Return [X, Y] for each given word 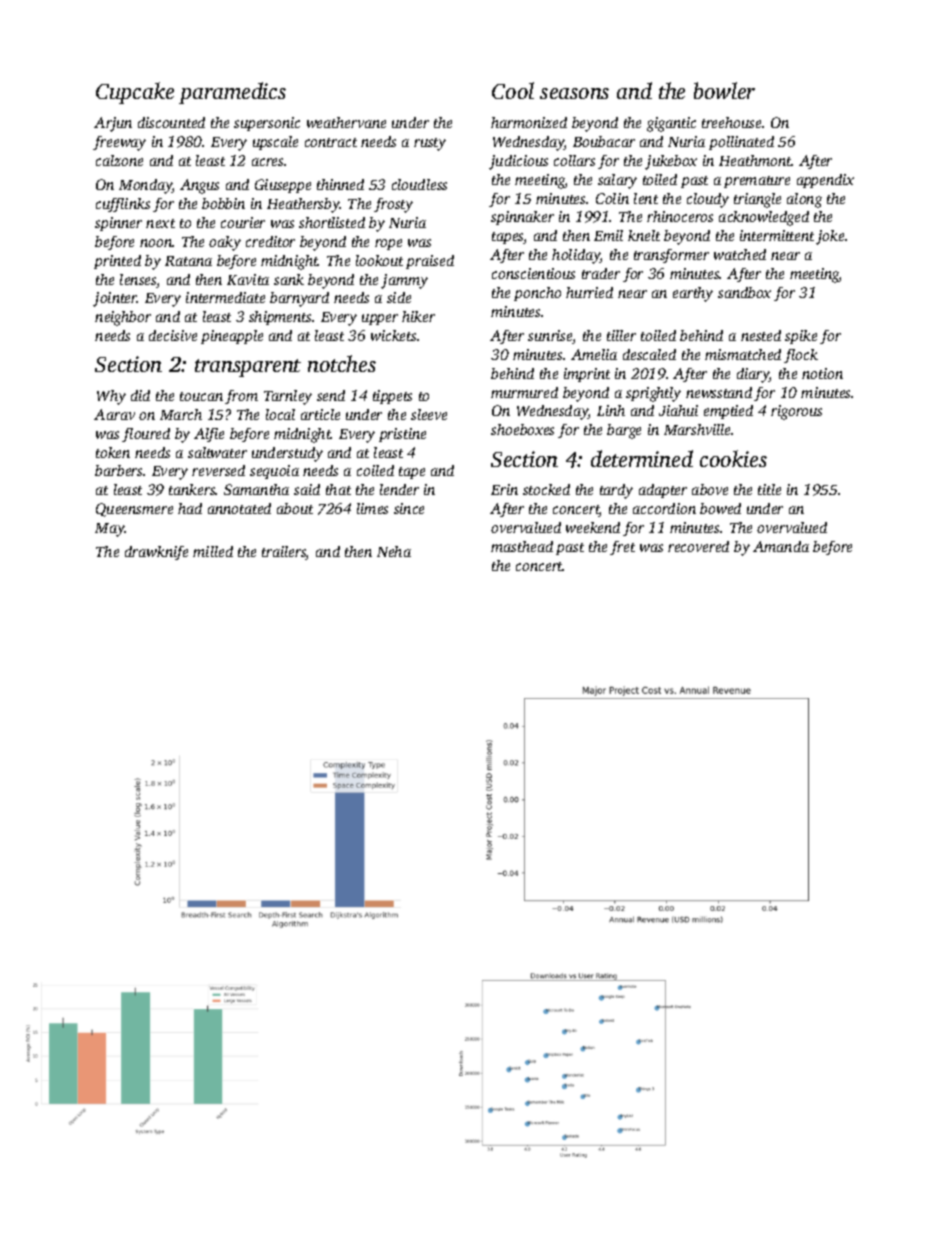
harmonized [529, 122]
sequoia [274, 472]
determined [642, 458]
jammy [404, 281]
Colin [612, 198]
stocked [546, 489]
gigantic [671, 124]
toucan [201, 396]
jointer [115, 299]
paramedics [232, 93]
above [710, 489]
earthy [693, 294]
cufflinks [123, 205]
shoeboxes [522, 429]
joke [830, 237]
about [295, 508]
